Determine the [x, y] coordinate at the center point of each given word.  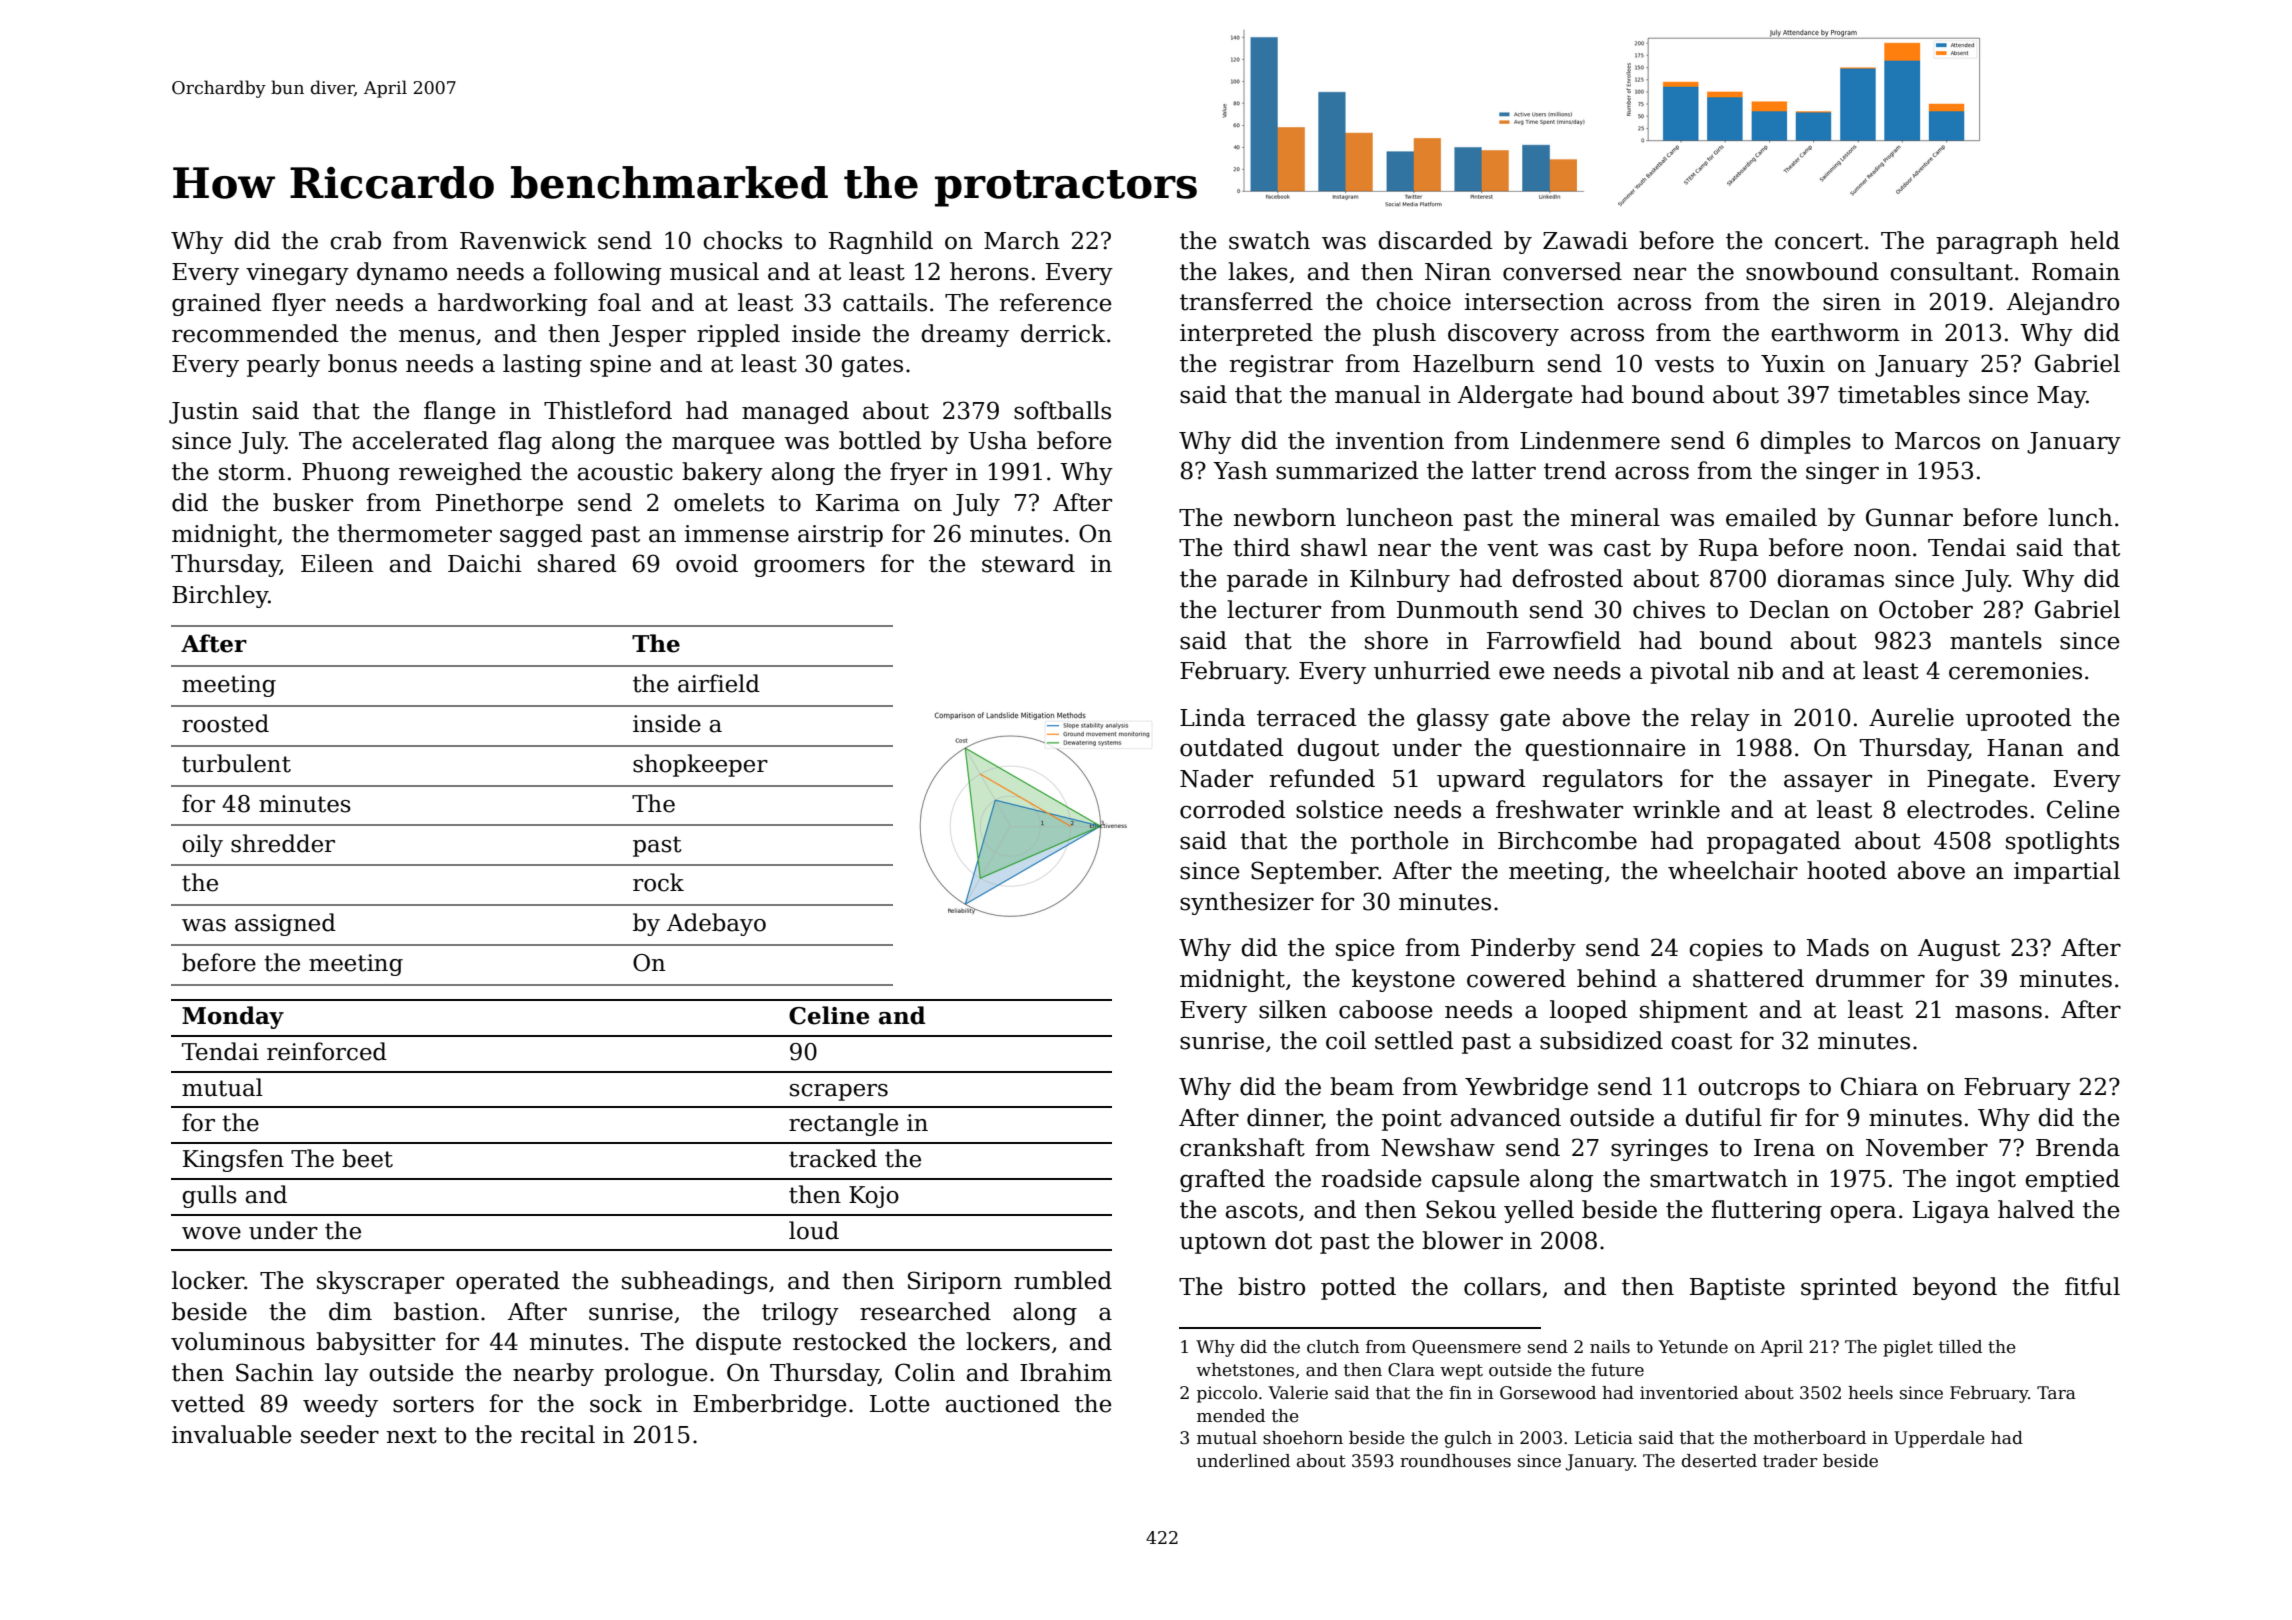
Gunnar [1909, 517]
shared [577, 563]
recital [558, 1434]
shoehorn [1303, 1438]
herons [989, 271]
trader [1790, 1461]
